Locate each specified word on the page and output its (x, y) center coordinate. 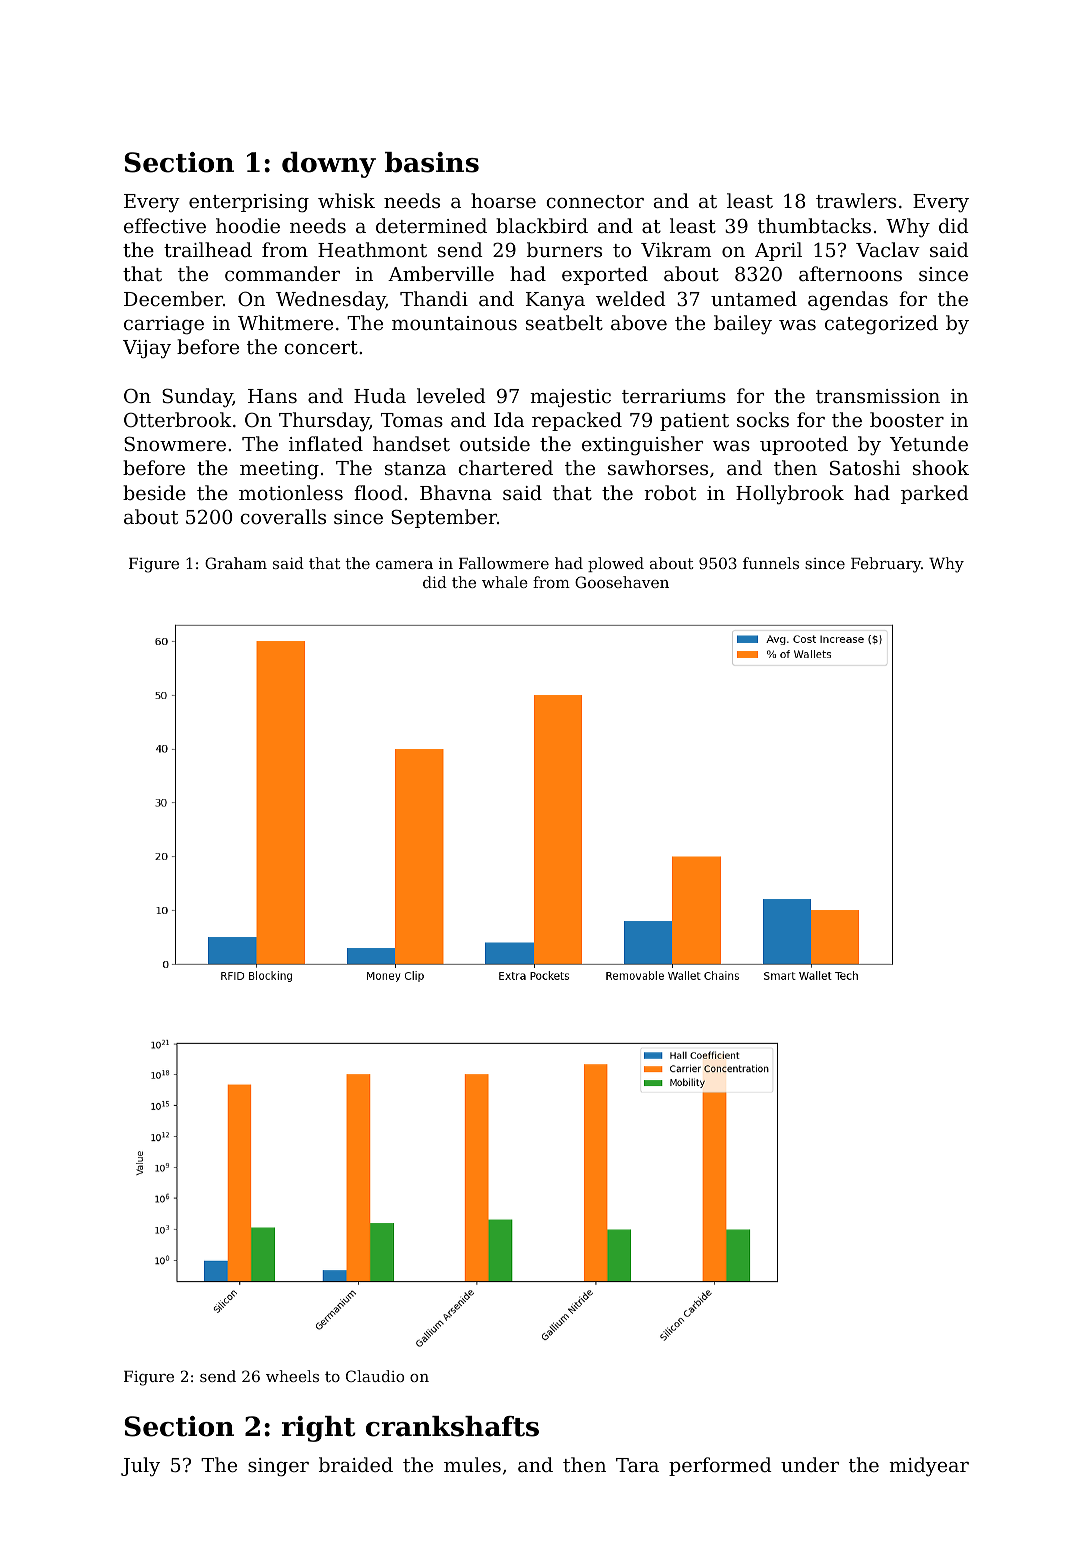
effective (165, 225)
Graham (236, 563)
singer (278, 1467)
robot (670, 492)
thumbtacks (814, 225)
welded (631, 298)
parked (935, 494)
